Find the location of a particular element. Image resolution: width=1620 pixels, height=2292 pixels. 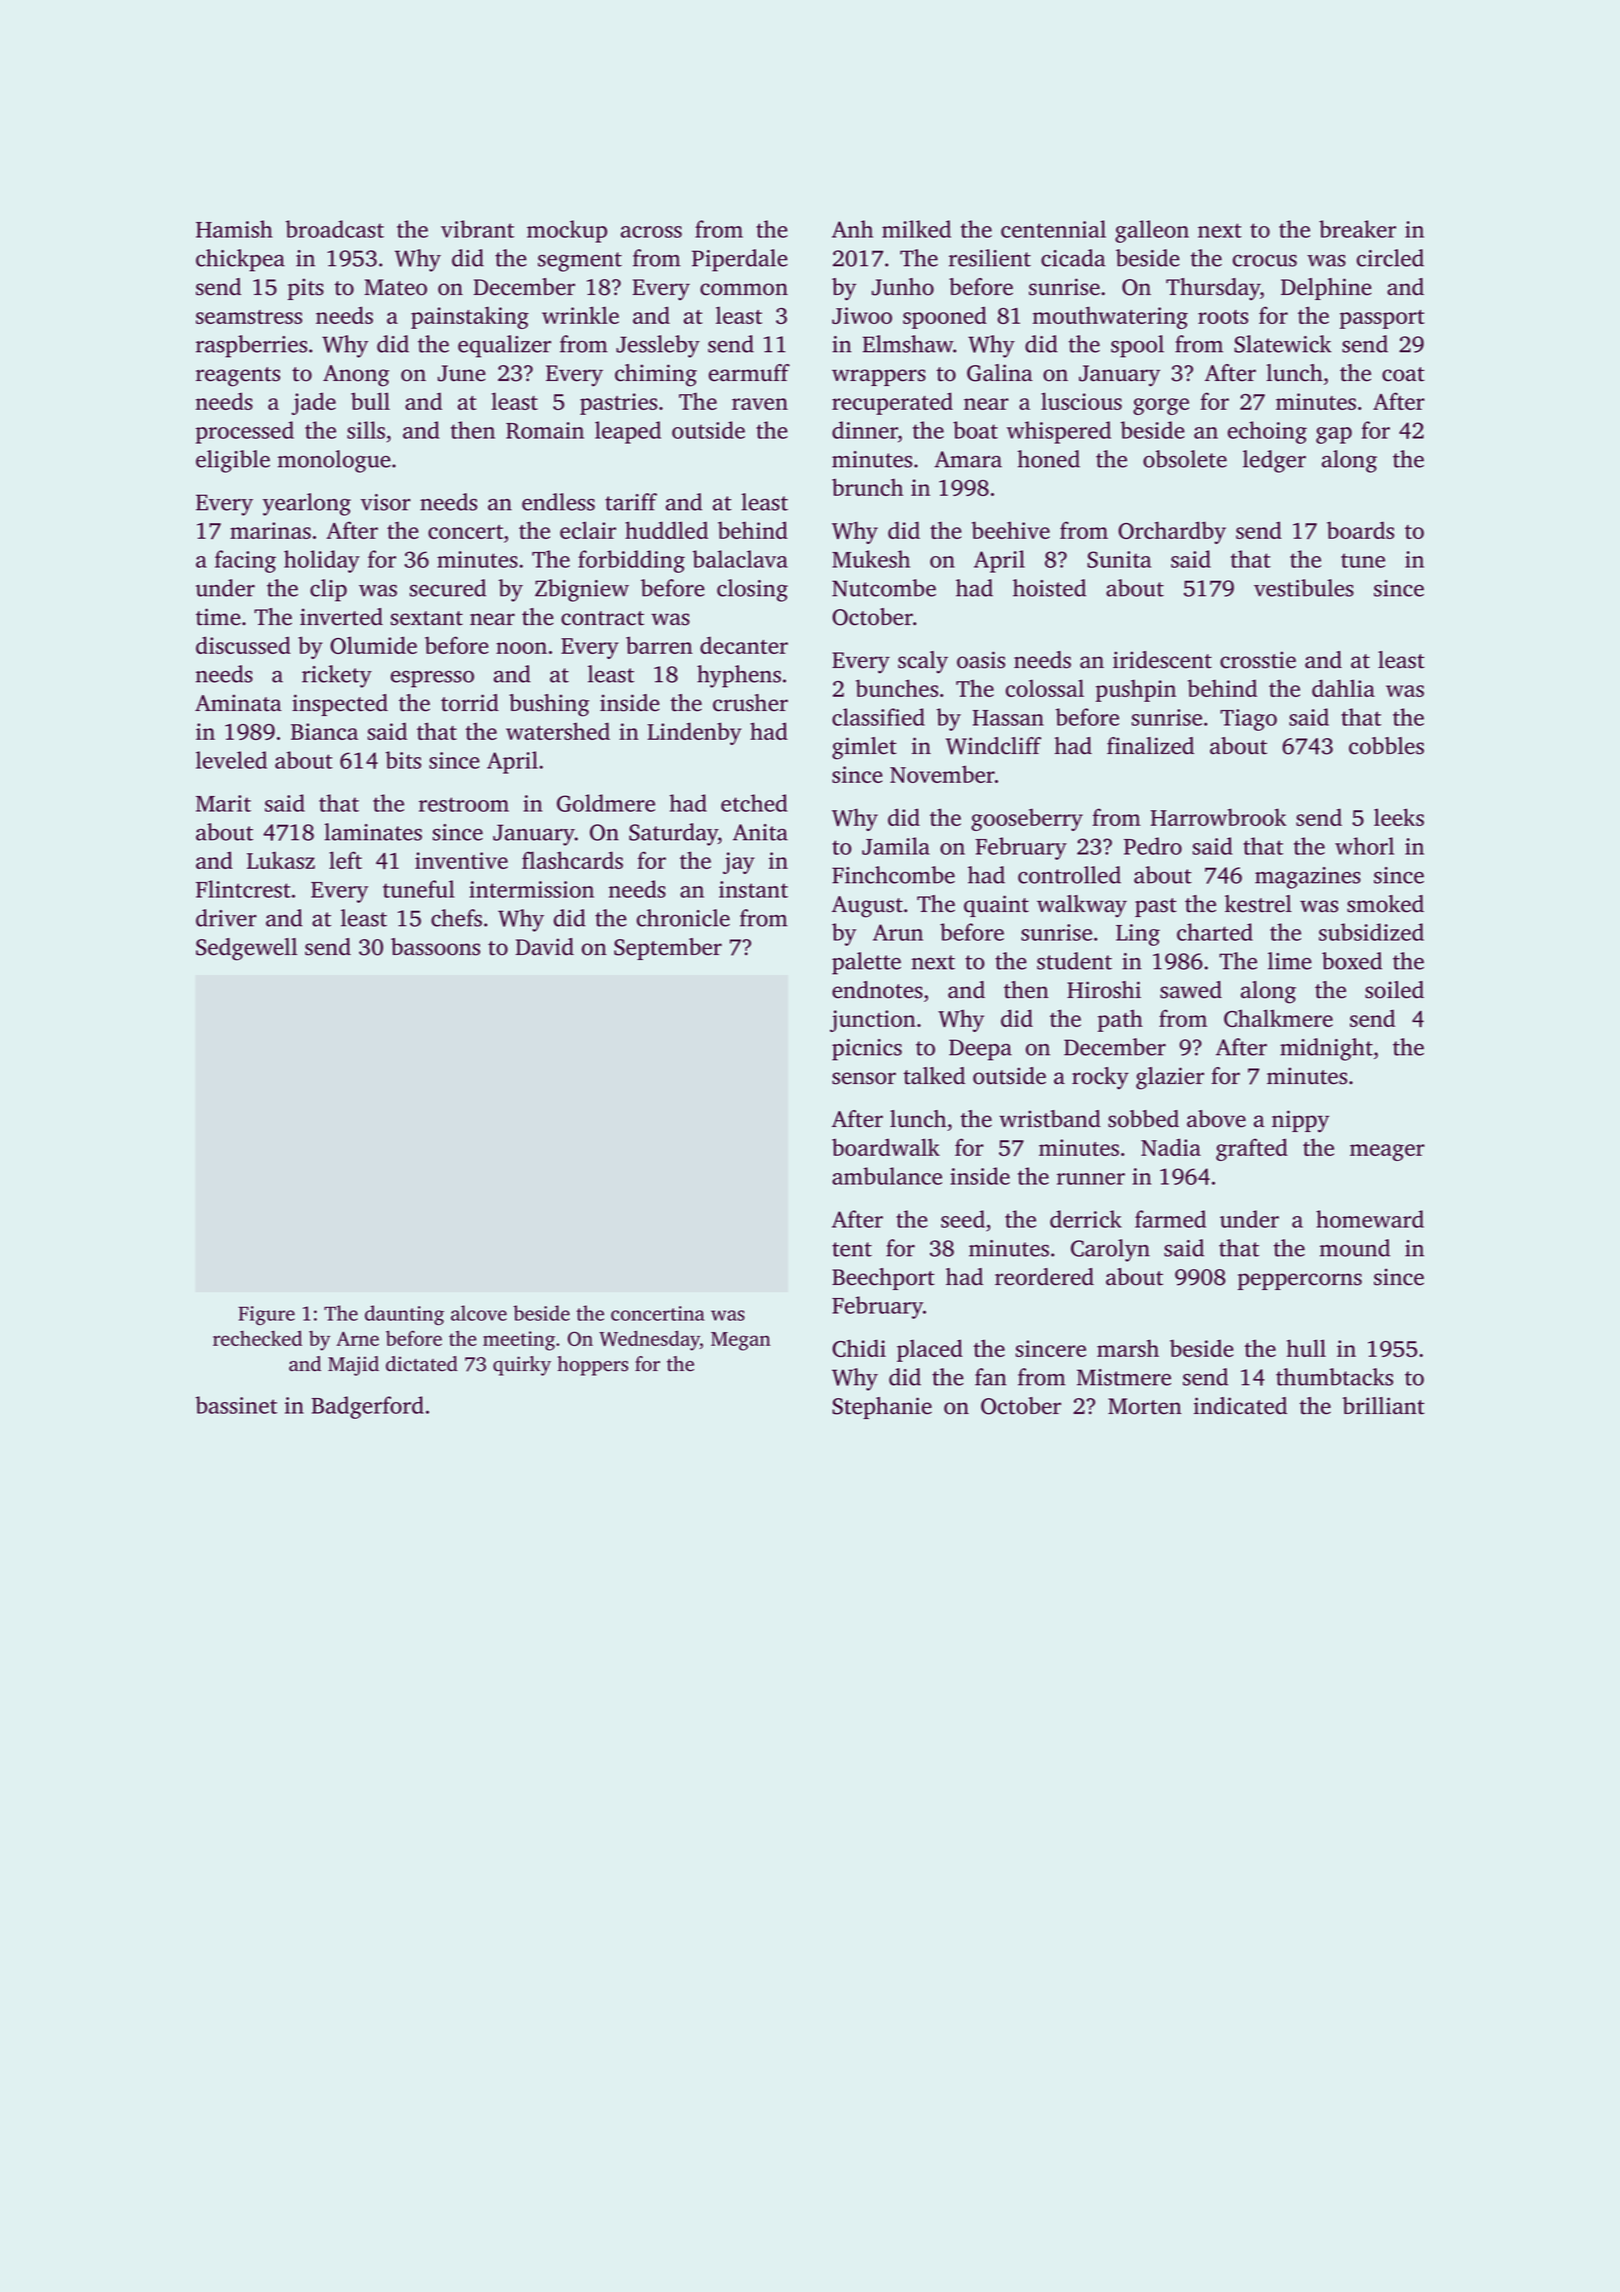

leeks is located at coordinates (1399, 817).
